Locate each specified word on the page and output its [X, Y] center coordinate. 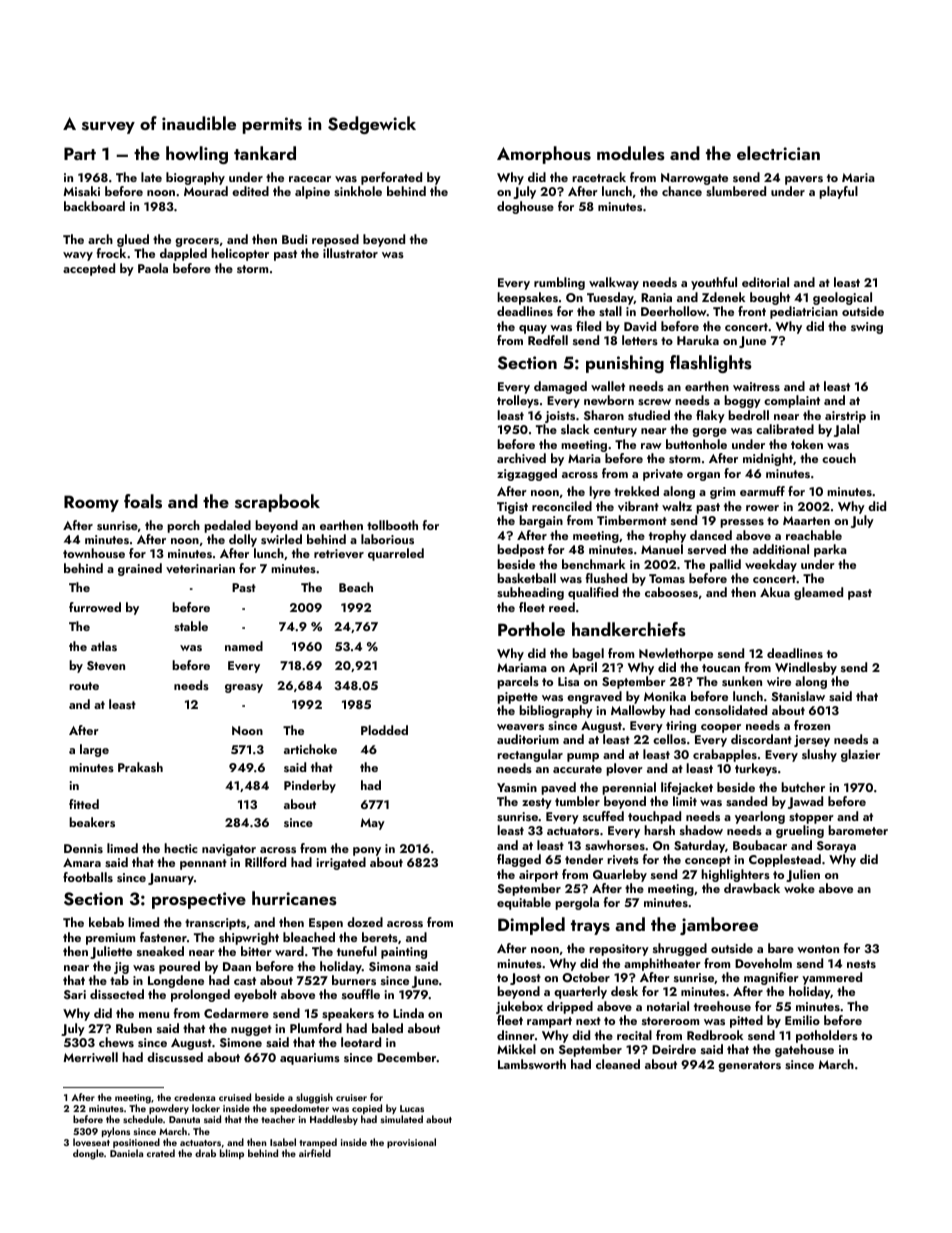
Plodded [384, 730]
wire [779, 681]
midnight [768, 459]
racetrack [599, 177]
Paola [153, 268]
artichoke [310, 749]
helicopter [240, 254]
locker [206, 1108]
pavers [804, 180]
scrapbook [277, 503]
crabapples [725, 755]
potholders [827, 1036]
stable [191, 626]
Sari [75, 995]
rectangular [530, 755]
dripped [570, 1007]
